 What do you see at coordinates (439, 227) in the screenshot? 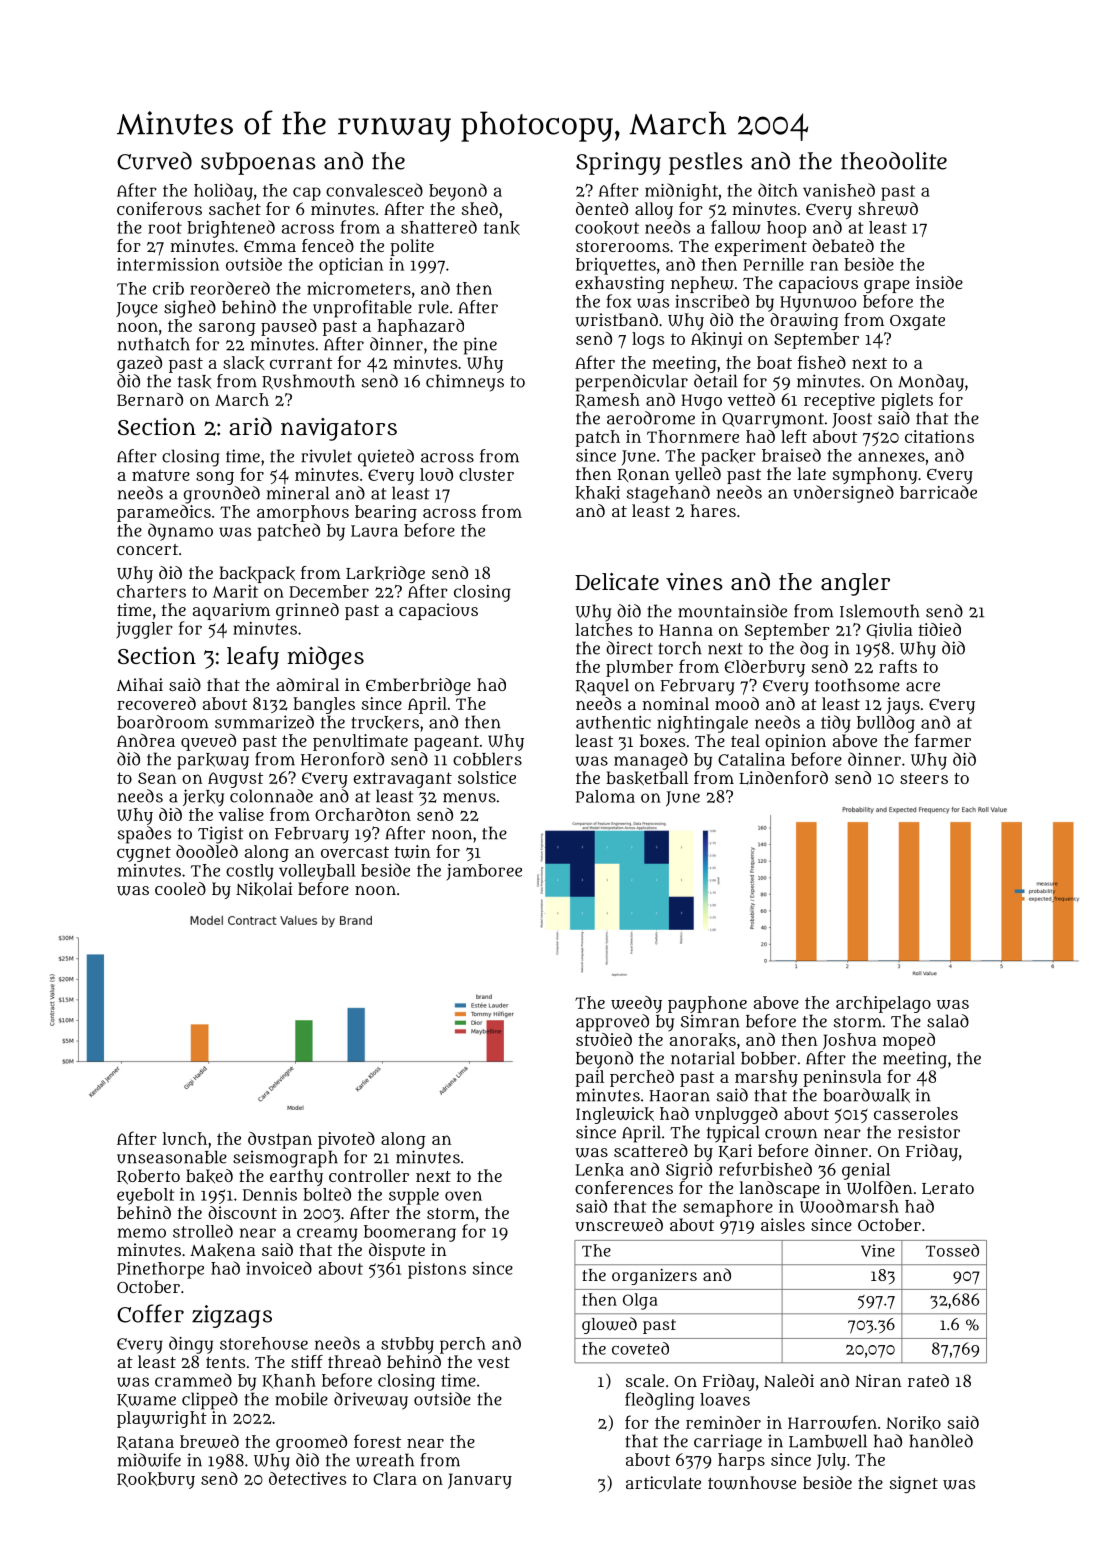
I see `shattered` at bounding box center [439, 227].
